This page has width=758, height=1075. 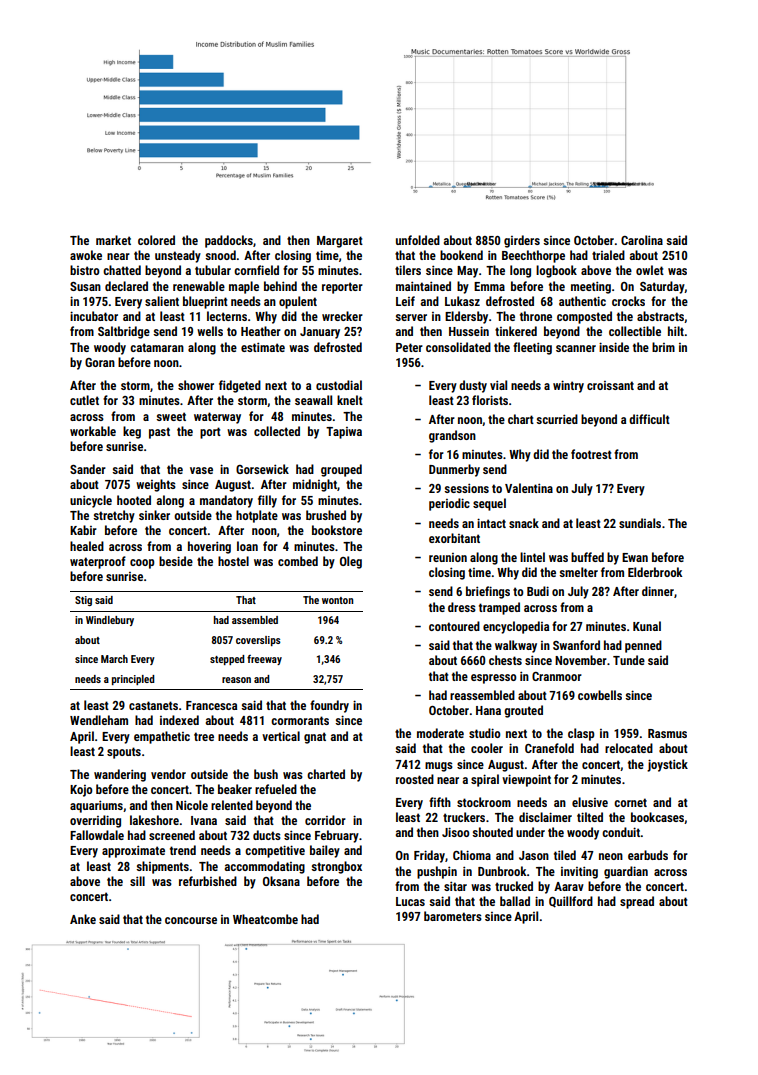 What do you see at coordinates (455, 886) in the page?
I see `sitar` at bounding box center [455, 886].
